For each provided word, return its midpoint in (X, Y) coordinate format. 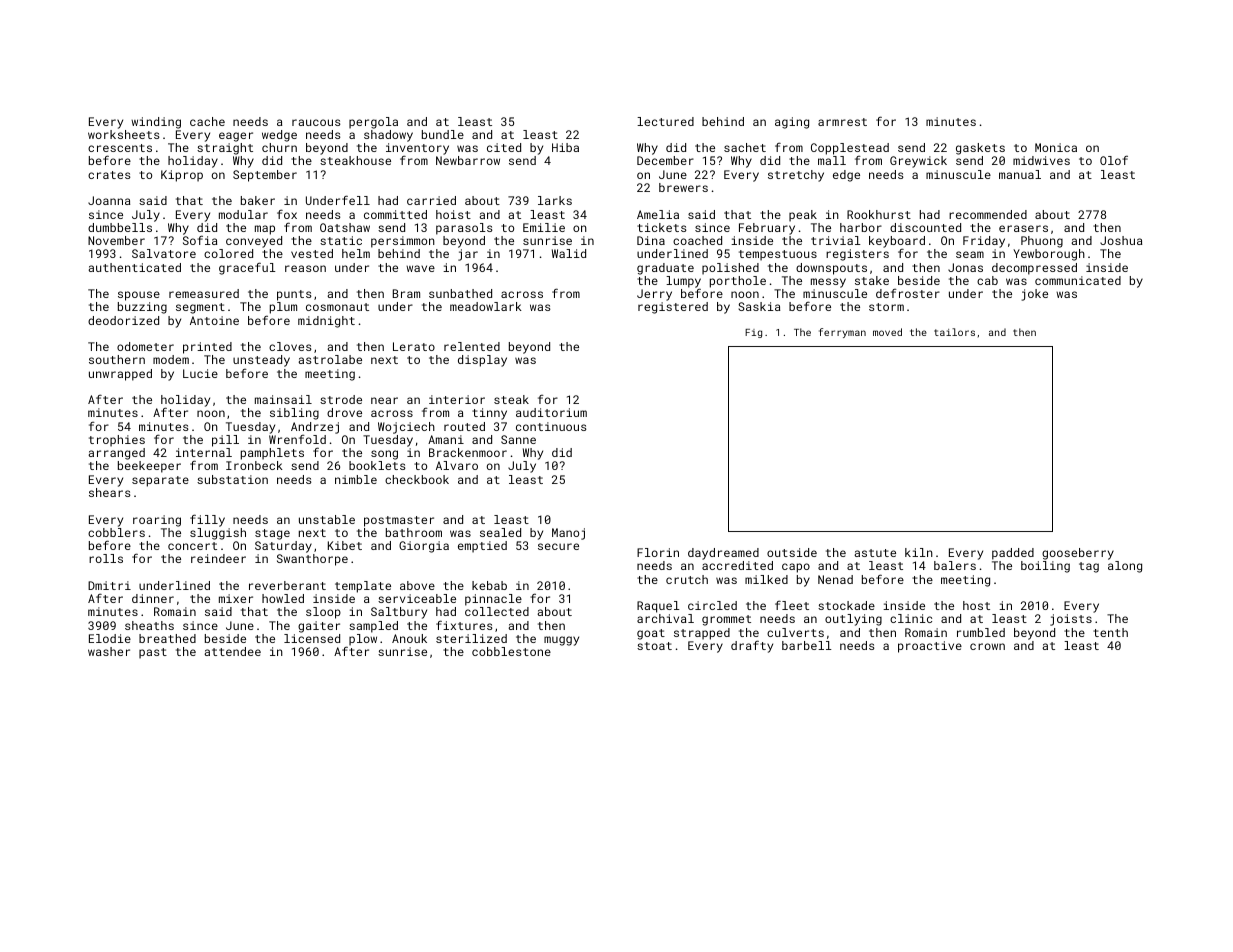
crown (987, 646)
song (384, 455)
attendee (232, 651)
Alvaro (457, 465)
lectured (665, 121)
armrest (842, 122)
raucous (316, 122)
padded (1013, 554)
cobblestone (511, 651)
